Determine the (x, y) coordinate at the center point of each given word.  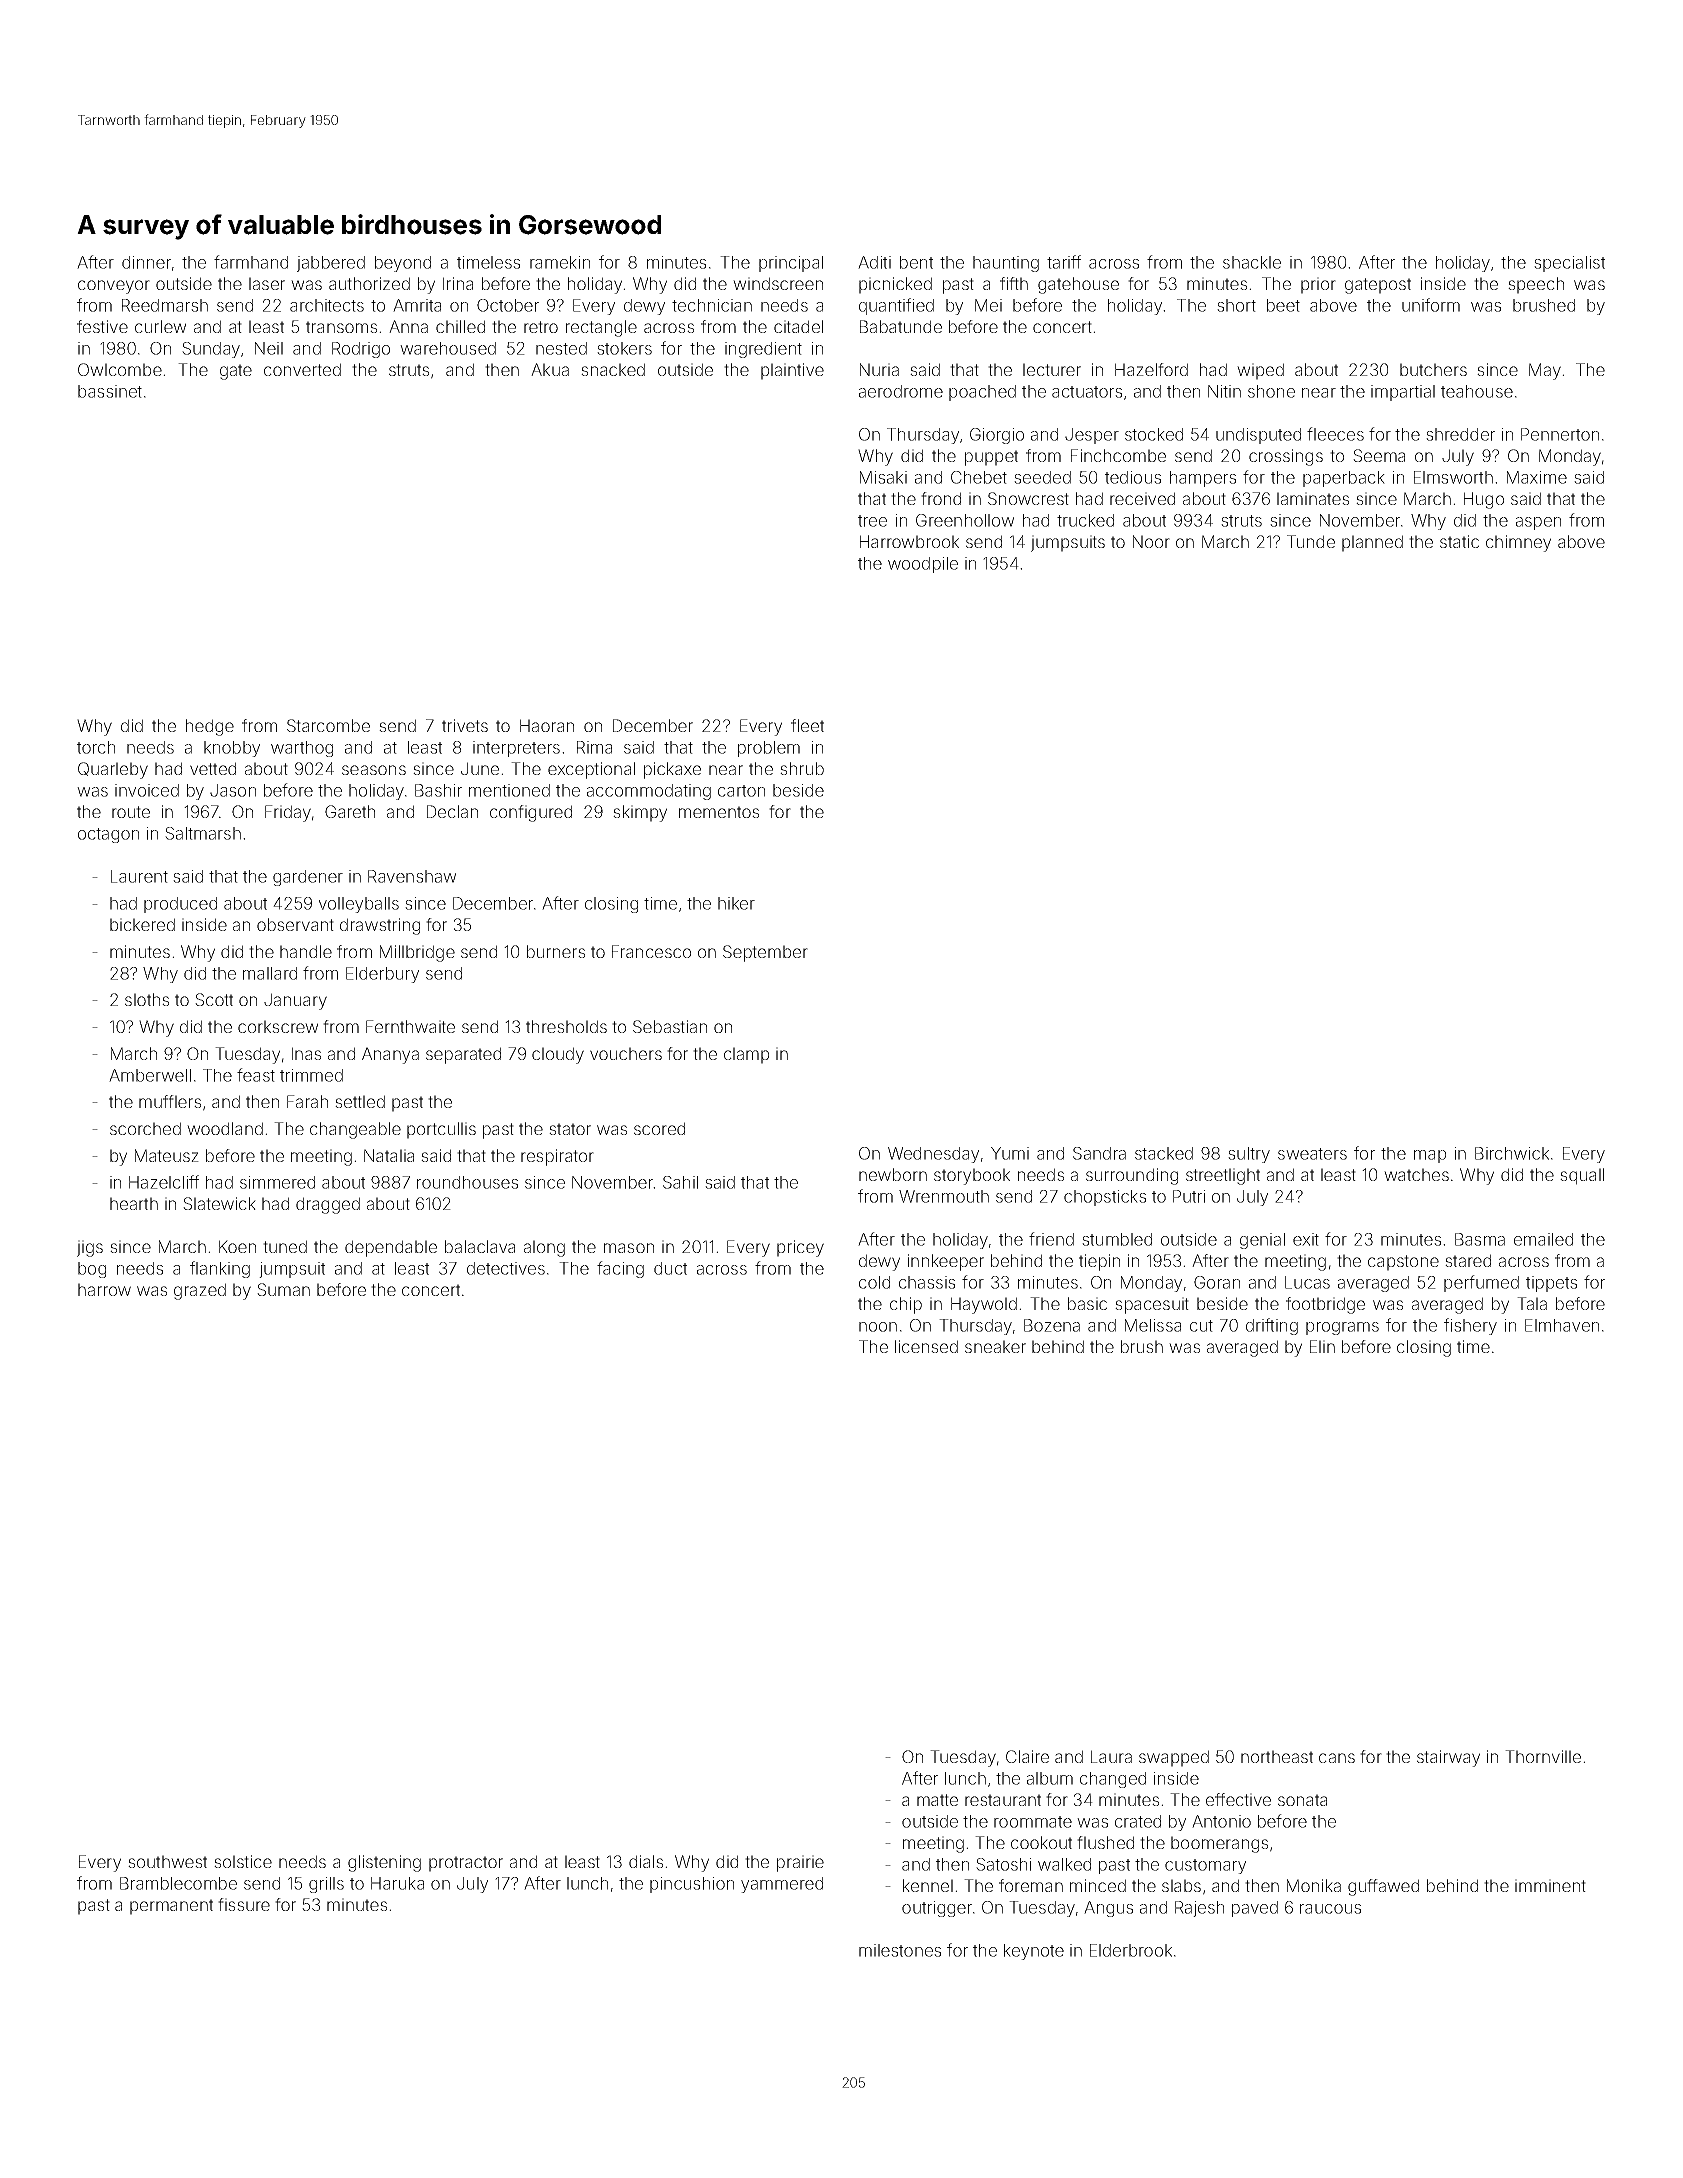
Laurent (139, 876)
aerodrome (901, 391)
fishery (1470, 1326)
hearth (134, 1203)
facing (620, 1269)
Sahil (680, 1182)
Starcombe (328, 725)
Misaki (883, 477)
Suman (283, 1289)
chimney (1518, 543)
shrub (802, 768)
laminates (1313, 498)
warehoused (448, 348)
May (1545, 371)
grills (326, 1885)
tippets (1551, 1284)
